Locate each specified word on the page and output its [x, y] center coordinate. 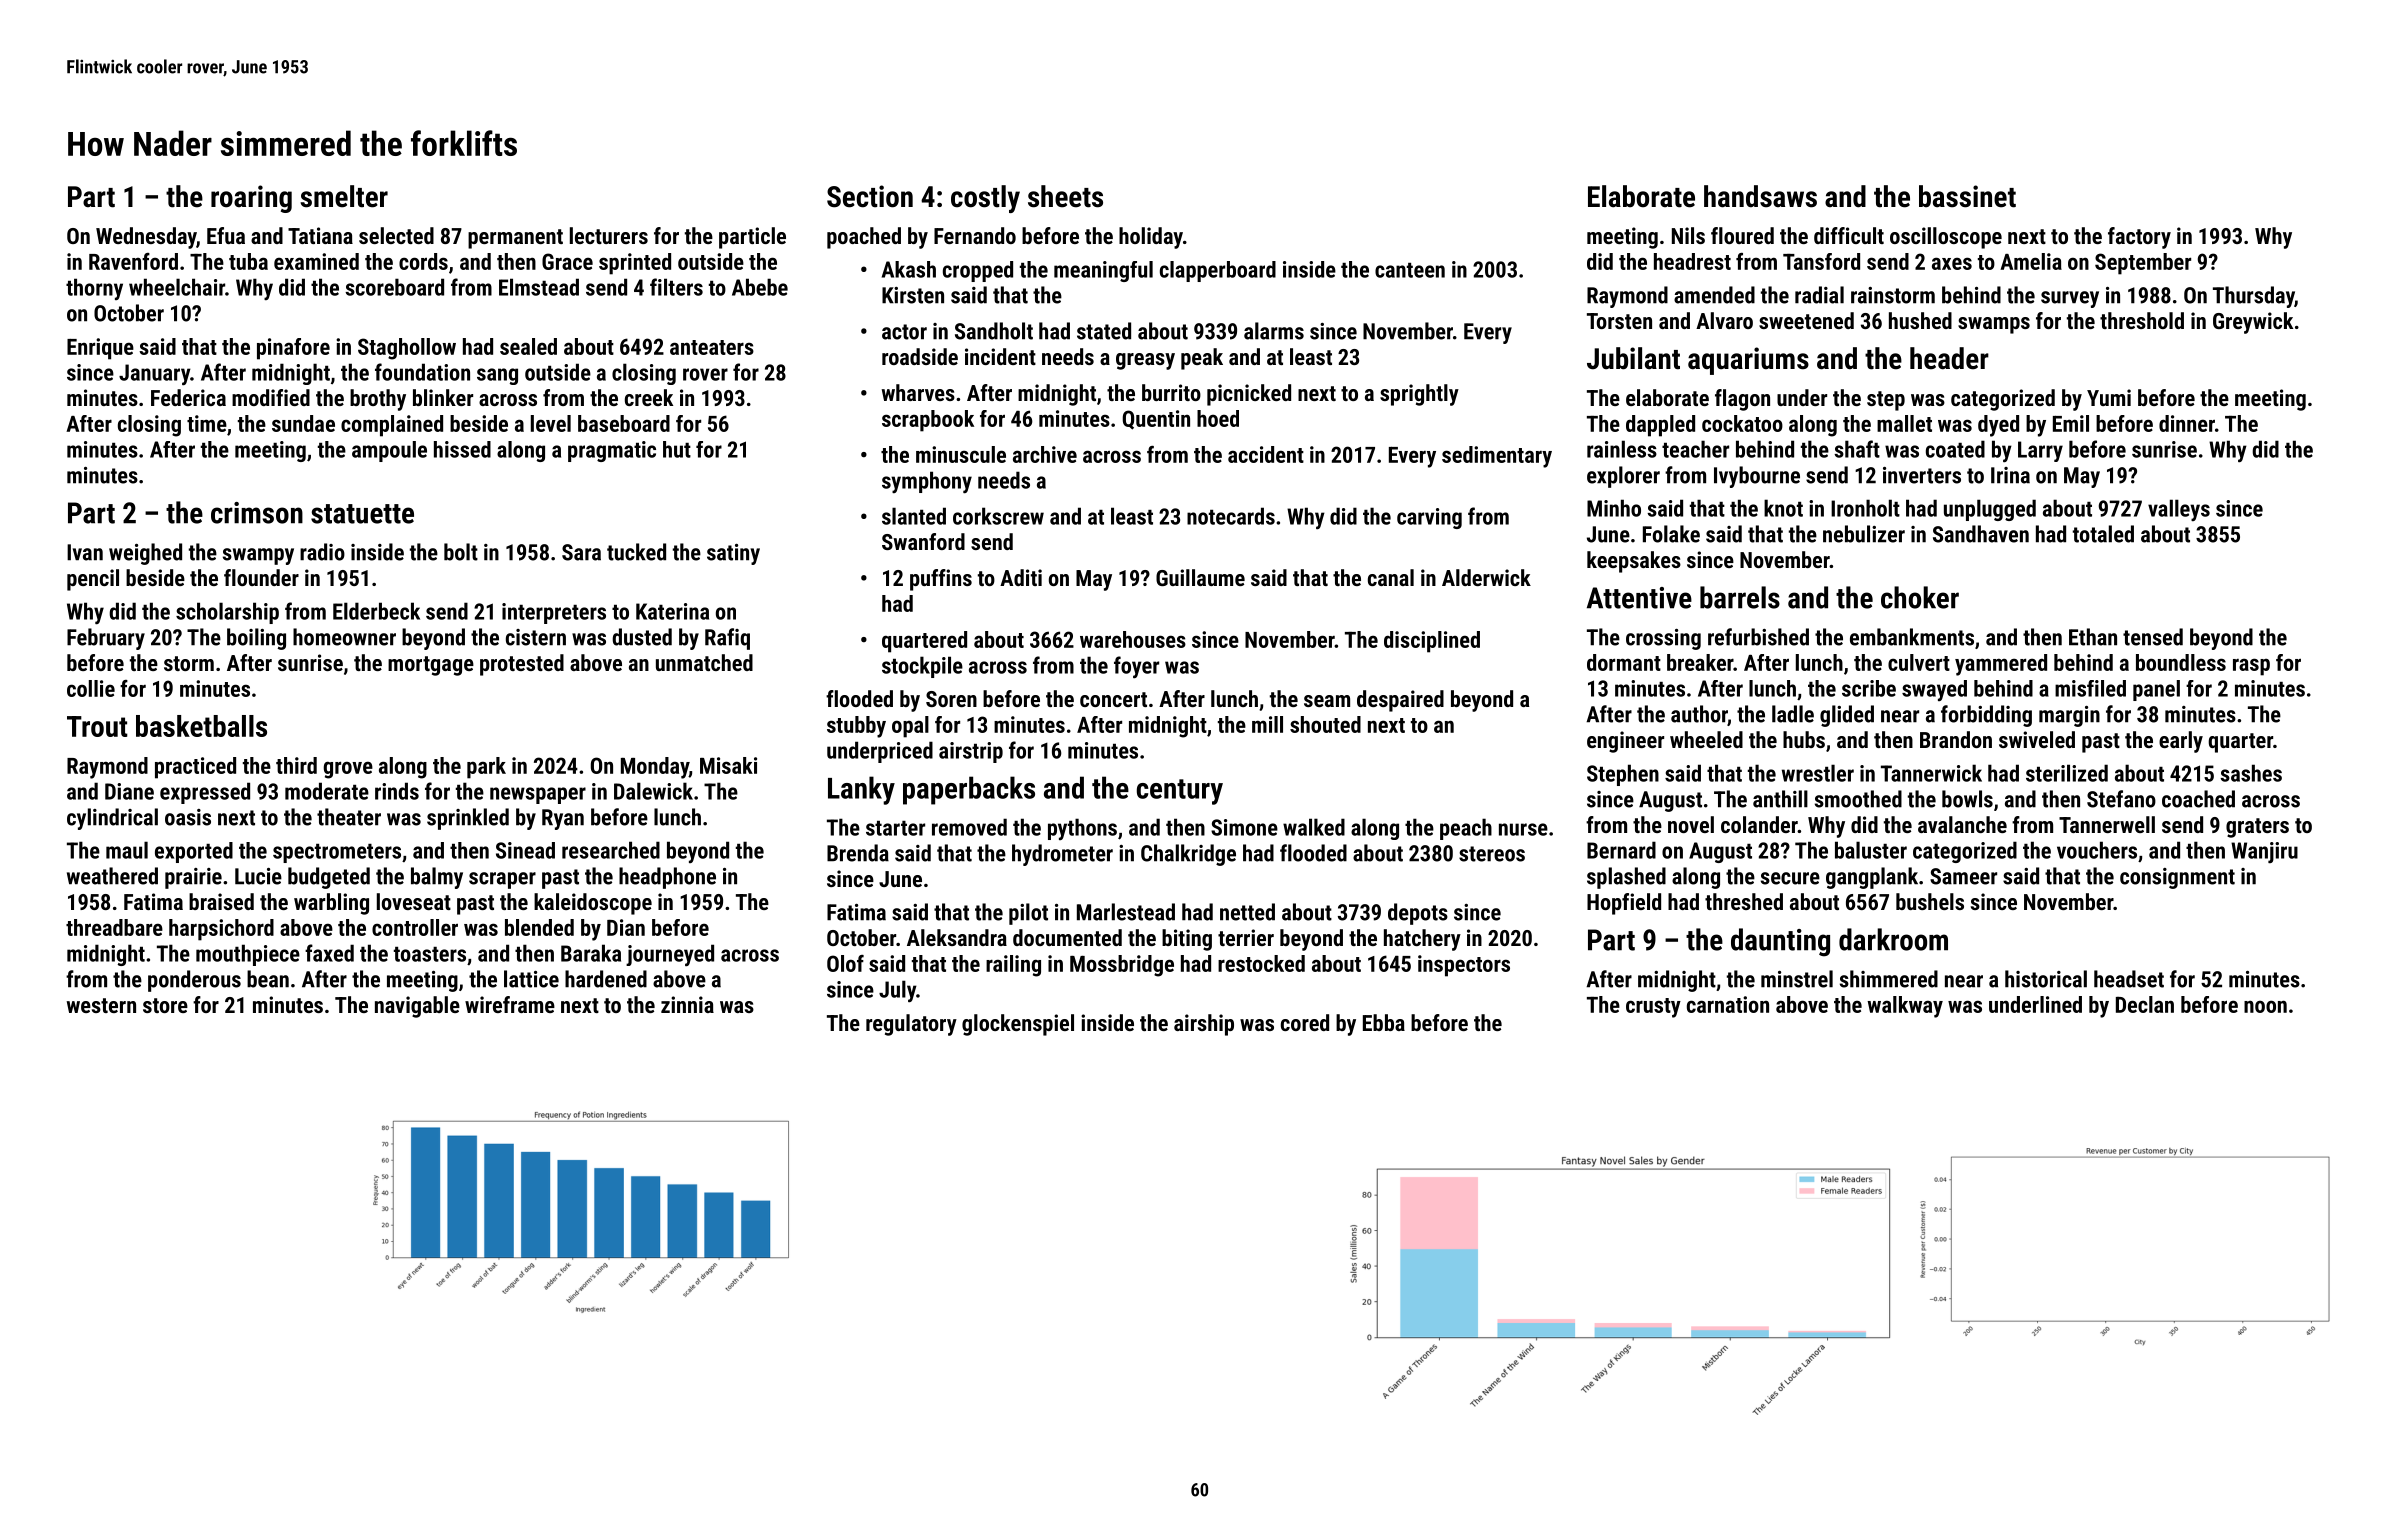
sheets [1065, 196]
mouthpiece [248, 955]
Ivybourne [1757, 477]
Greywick [2253, 323]
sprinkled [468, 819]
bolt [461, 552]
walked [1314, 827]
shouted [1325, 724]
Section [870, 196]
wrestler [1818, 773]
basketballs [201, 726]
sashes [2251, 773]
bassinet [1967, 196]
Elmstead [539, 287]
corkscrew [998, 516]
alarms [1274, 331]
